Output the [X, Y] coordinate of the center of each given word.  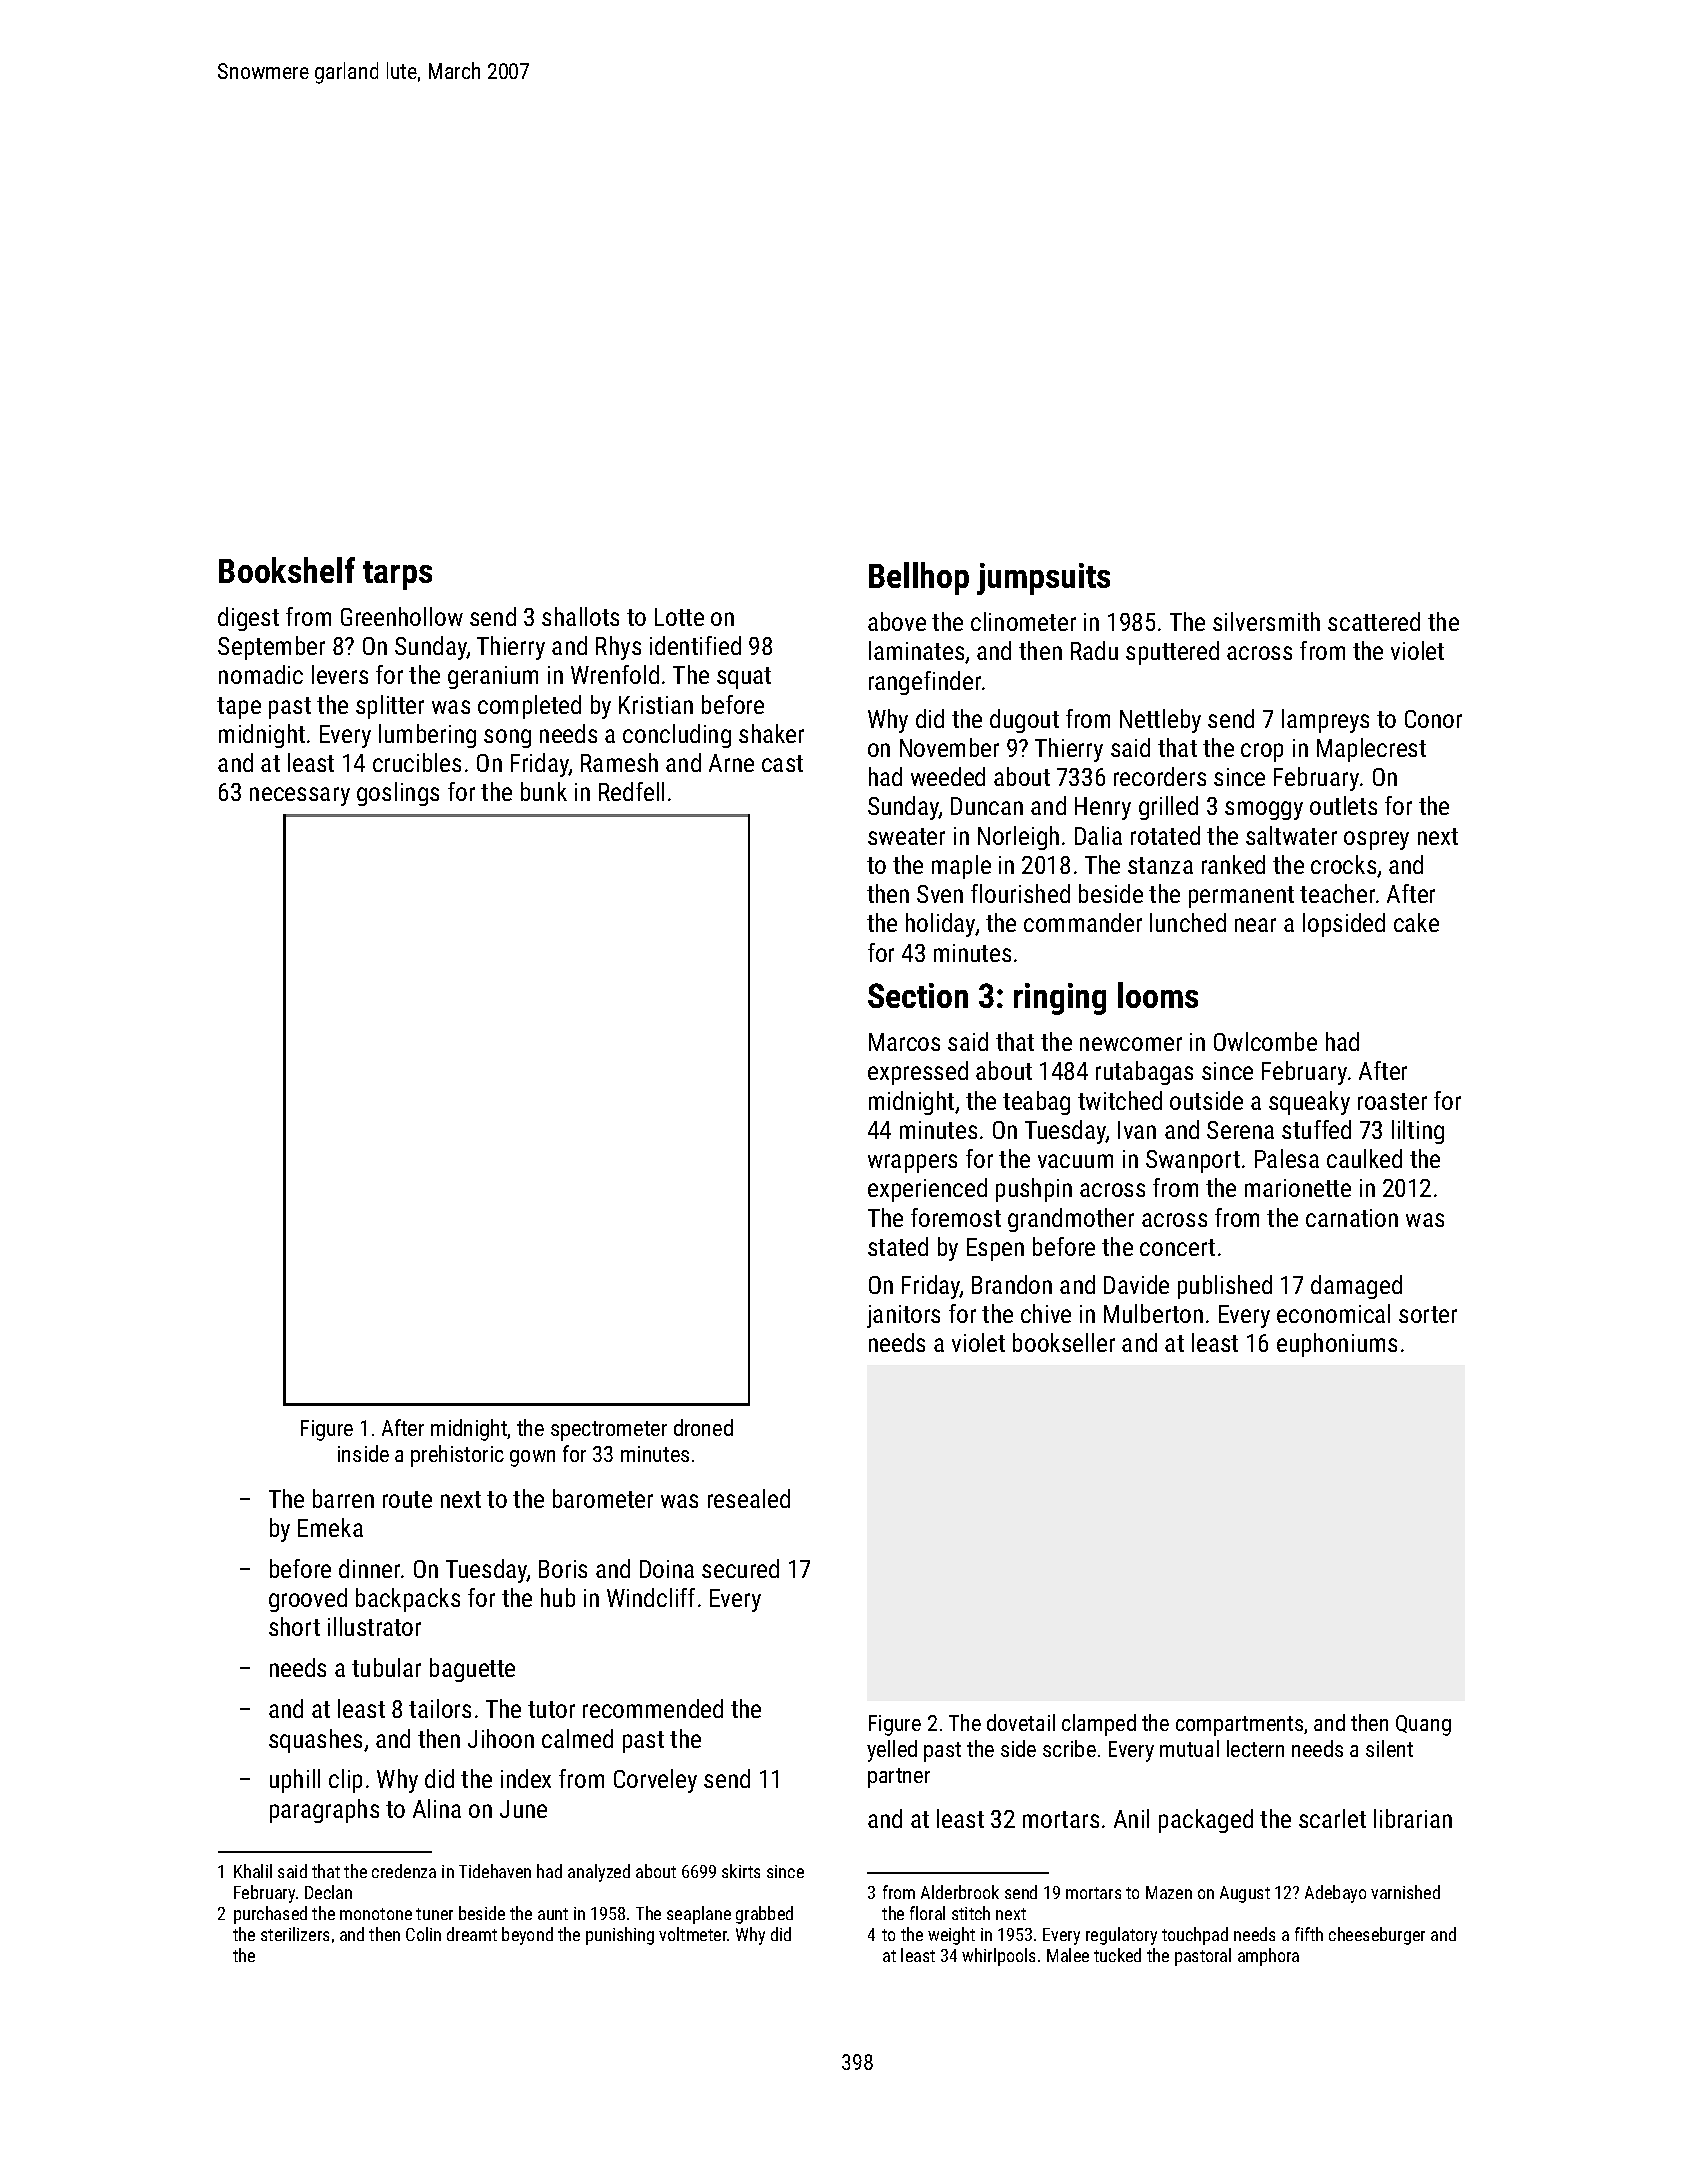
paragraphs [324, 1811]
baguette [472, 1670]
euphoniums [1337, 1345]
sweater [906, 836]
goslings [398, 794]
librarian [1413, 1818]
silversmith [1266, 621]
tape [239, 708]
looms [1158, 995]
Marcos [904, 1042]
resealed [749, 1498]
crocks [1343, 864]
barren [343, 1498]
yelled [892, 1751]
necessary [300, 796]
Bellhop [919, 578]
